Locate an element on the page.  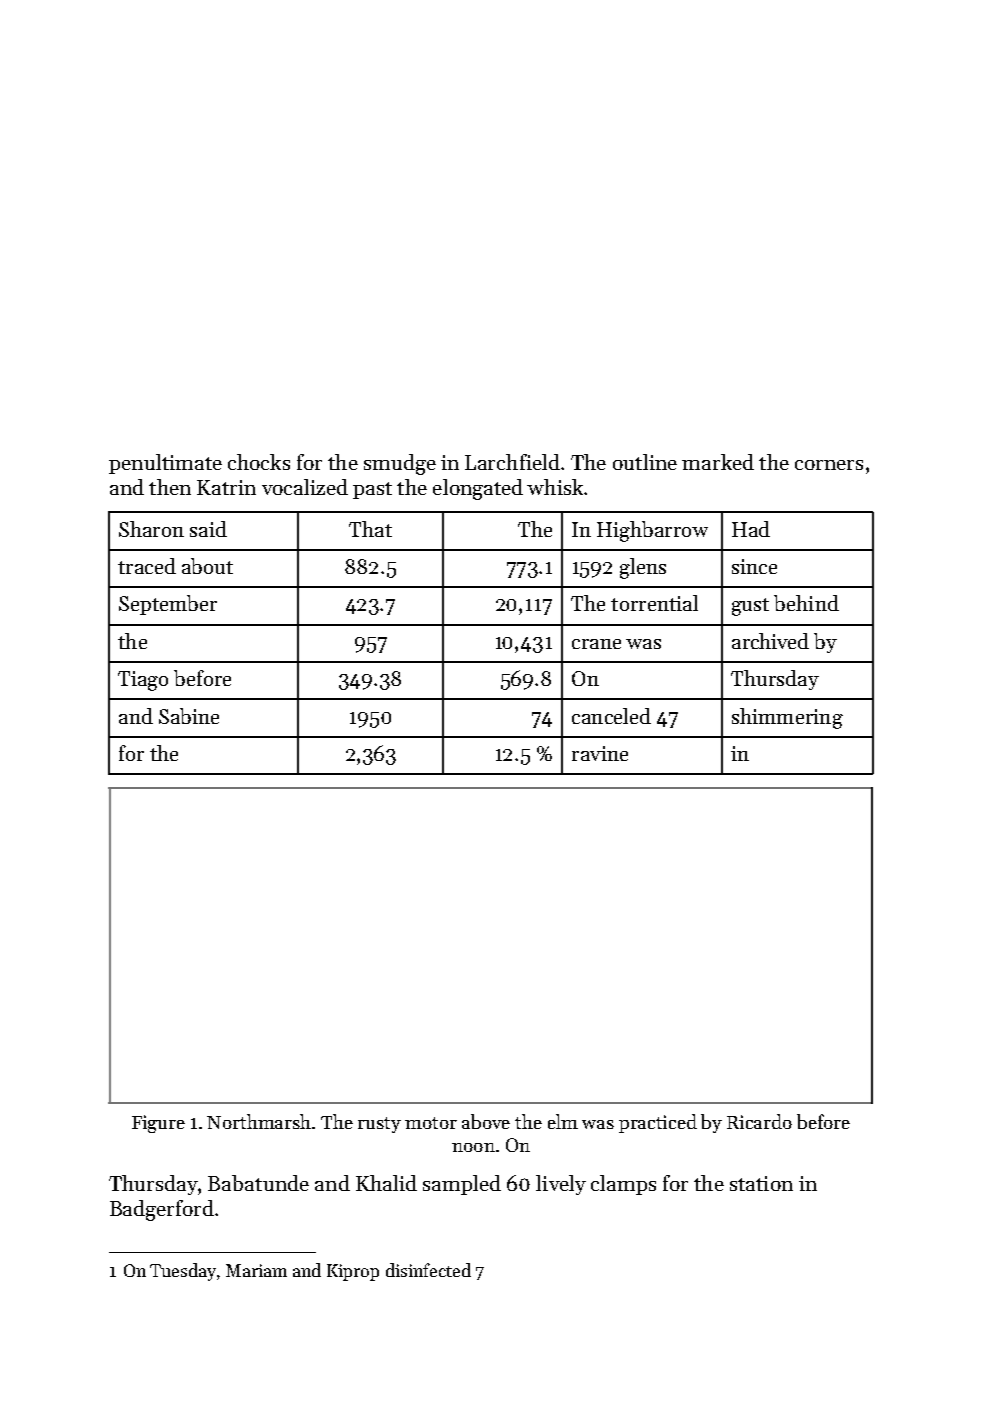
crane is located at coordinates (596, 644).
